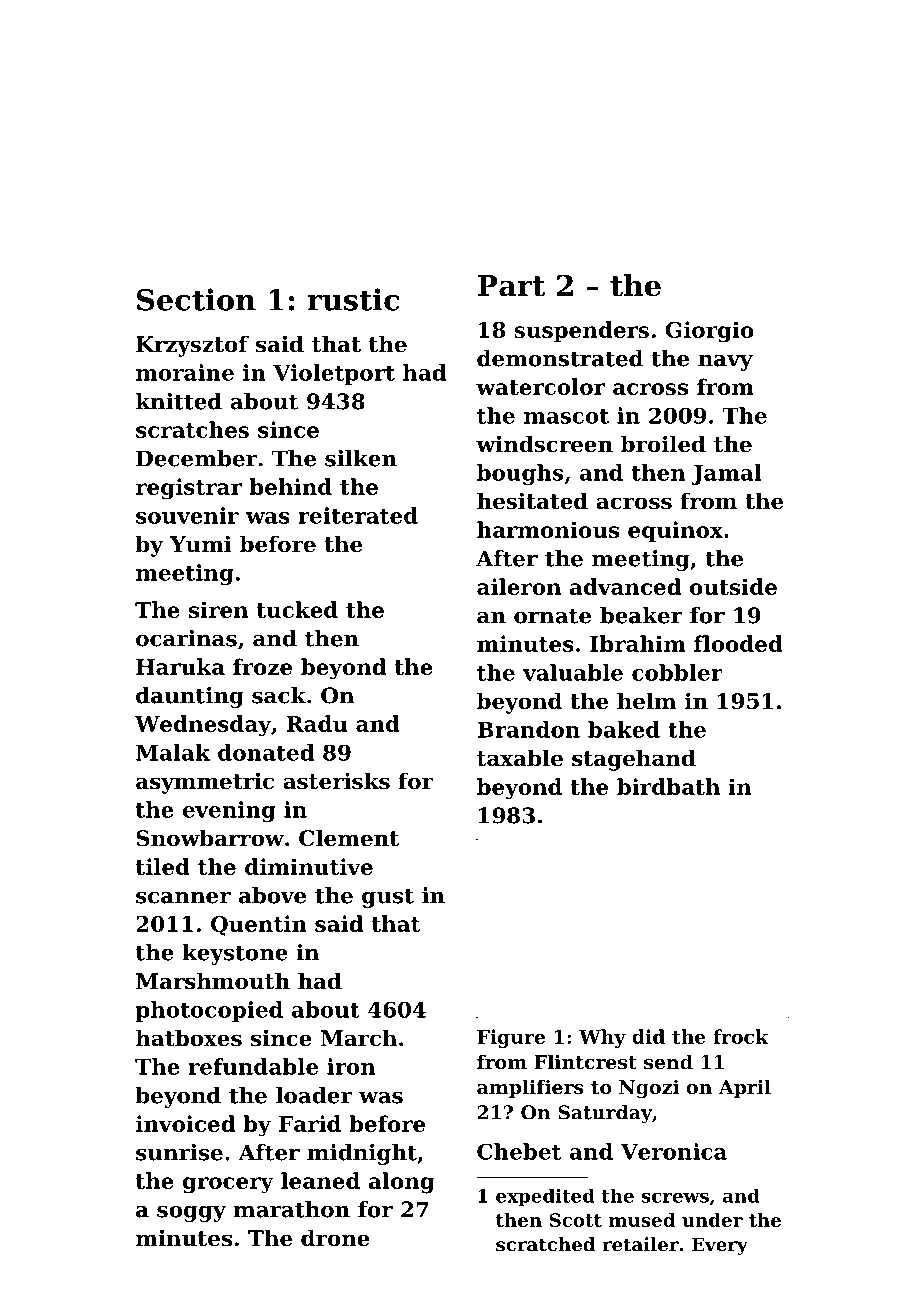 The image size is (924, 1311). Describe the element at coordinates (359, 1038) in the screenshot. I see `March` at that location.
